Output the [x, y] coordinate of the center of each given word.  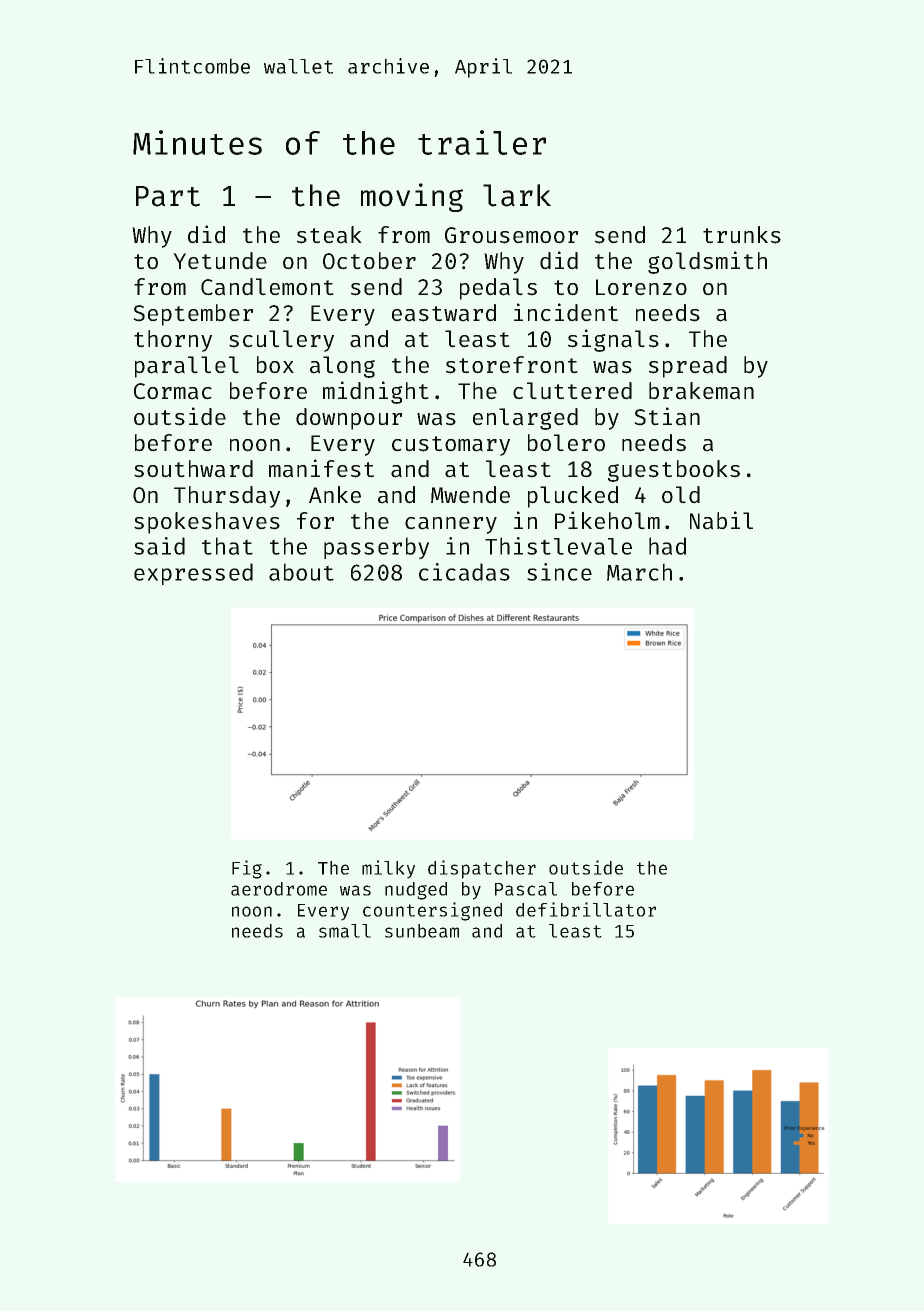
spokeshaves [207, 523]
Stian [667, 416]
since [559, 572]
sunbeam [422, 931]
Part [168, 196]
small [345, 931]
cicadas [464, 572]
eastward [444, 313]
